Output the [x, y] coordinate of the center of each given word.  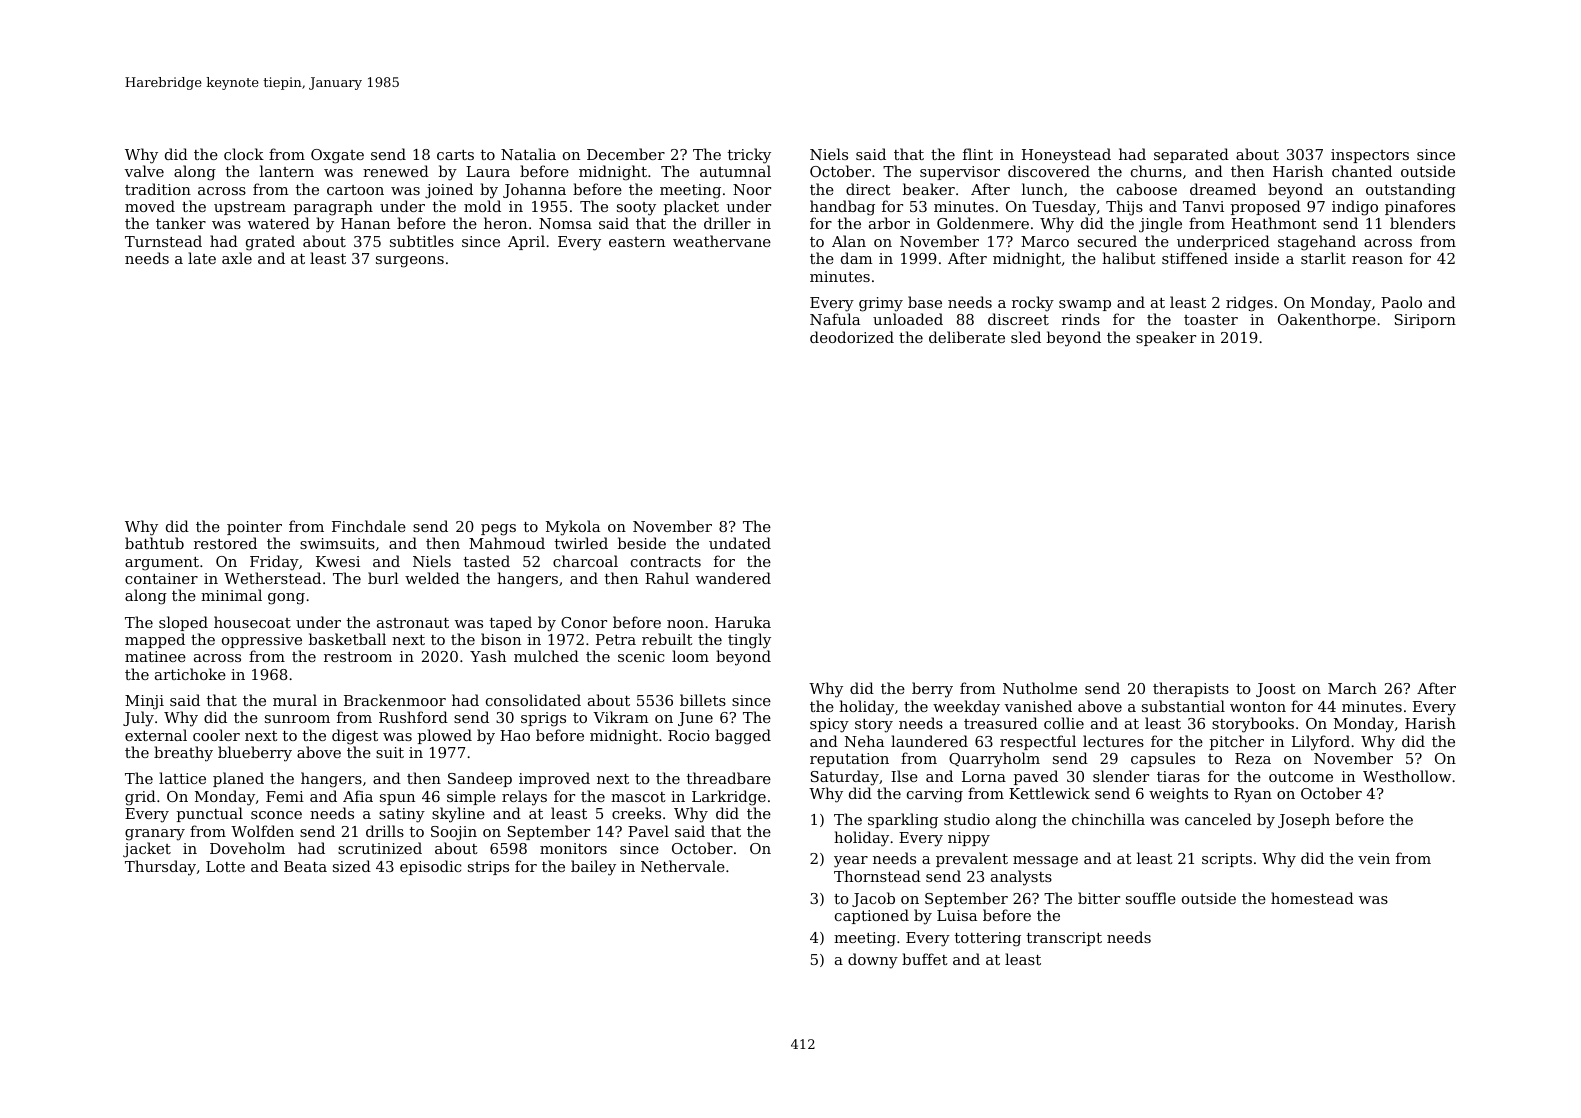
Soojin [454, 833]
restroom [358, 657]
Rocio [689, 735]
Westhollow [1407, 776]
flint [978, 154]
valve [144, 171]
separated [1191, 155]
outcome [1301, 777]
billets [703, 700]
